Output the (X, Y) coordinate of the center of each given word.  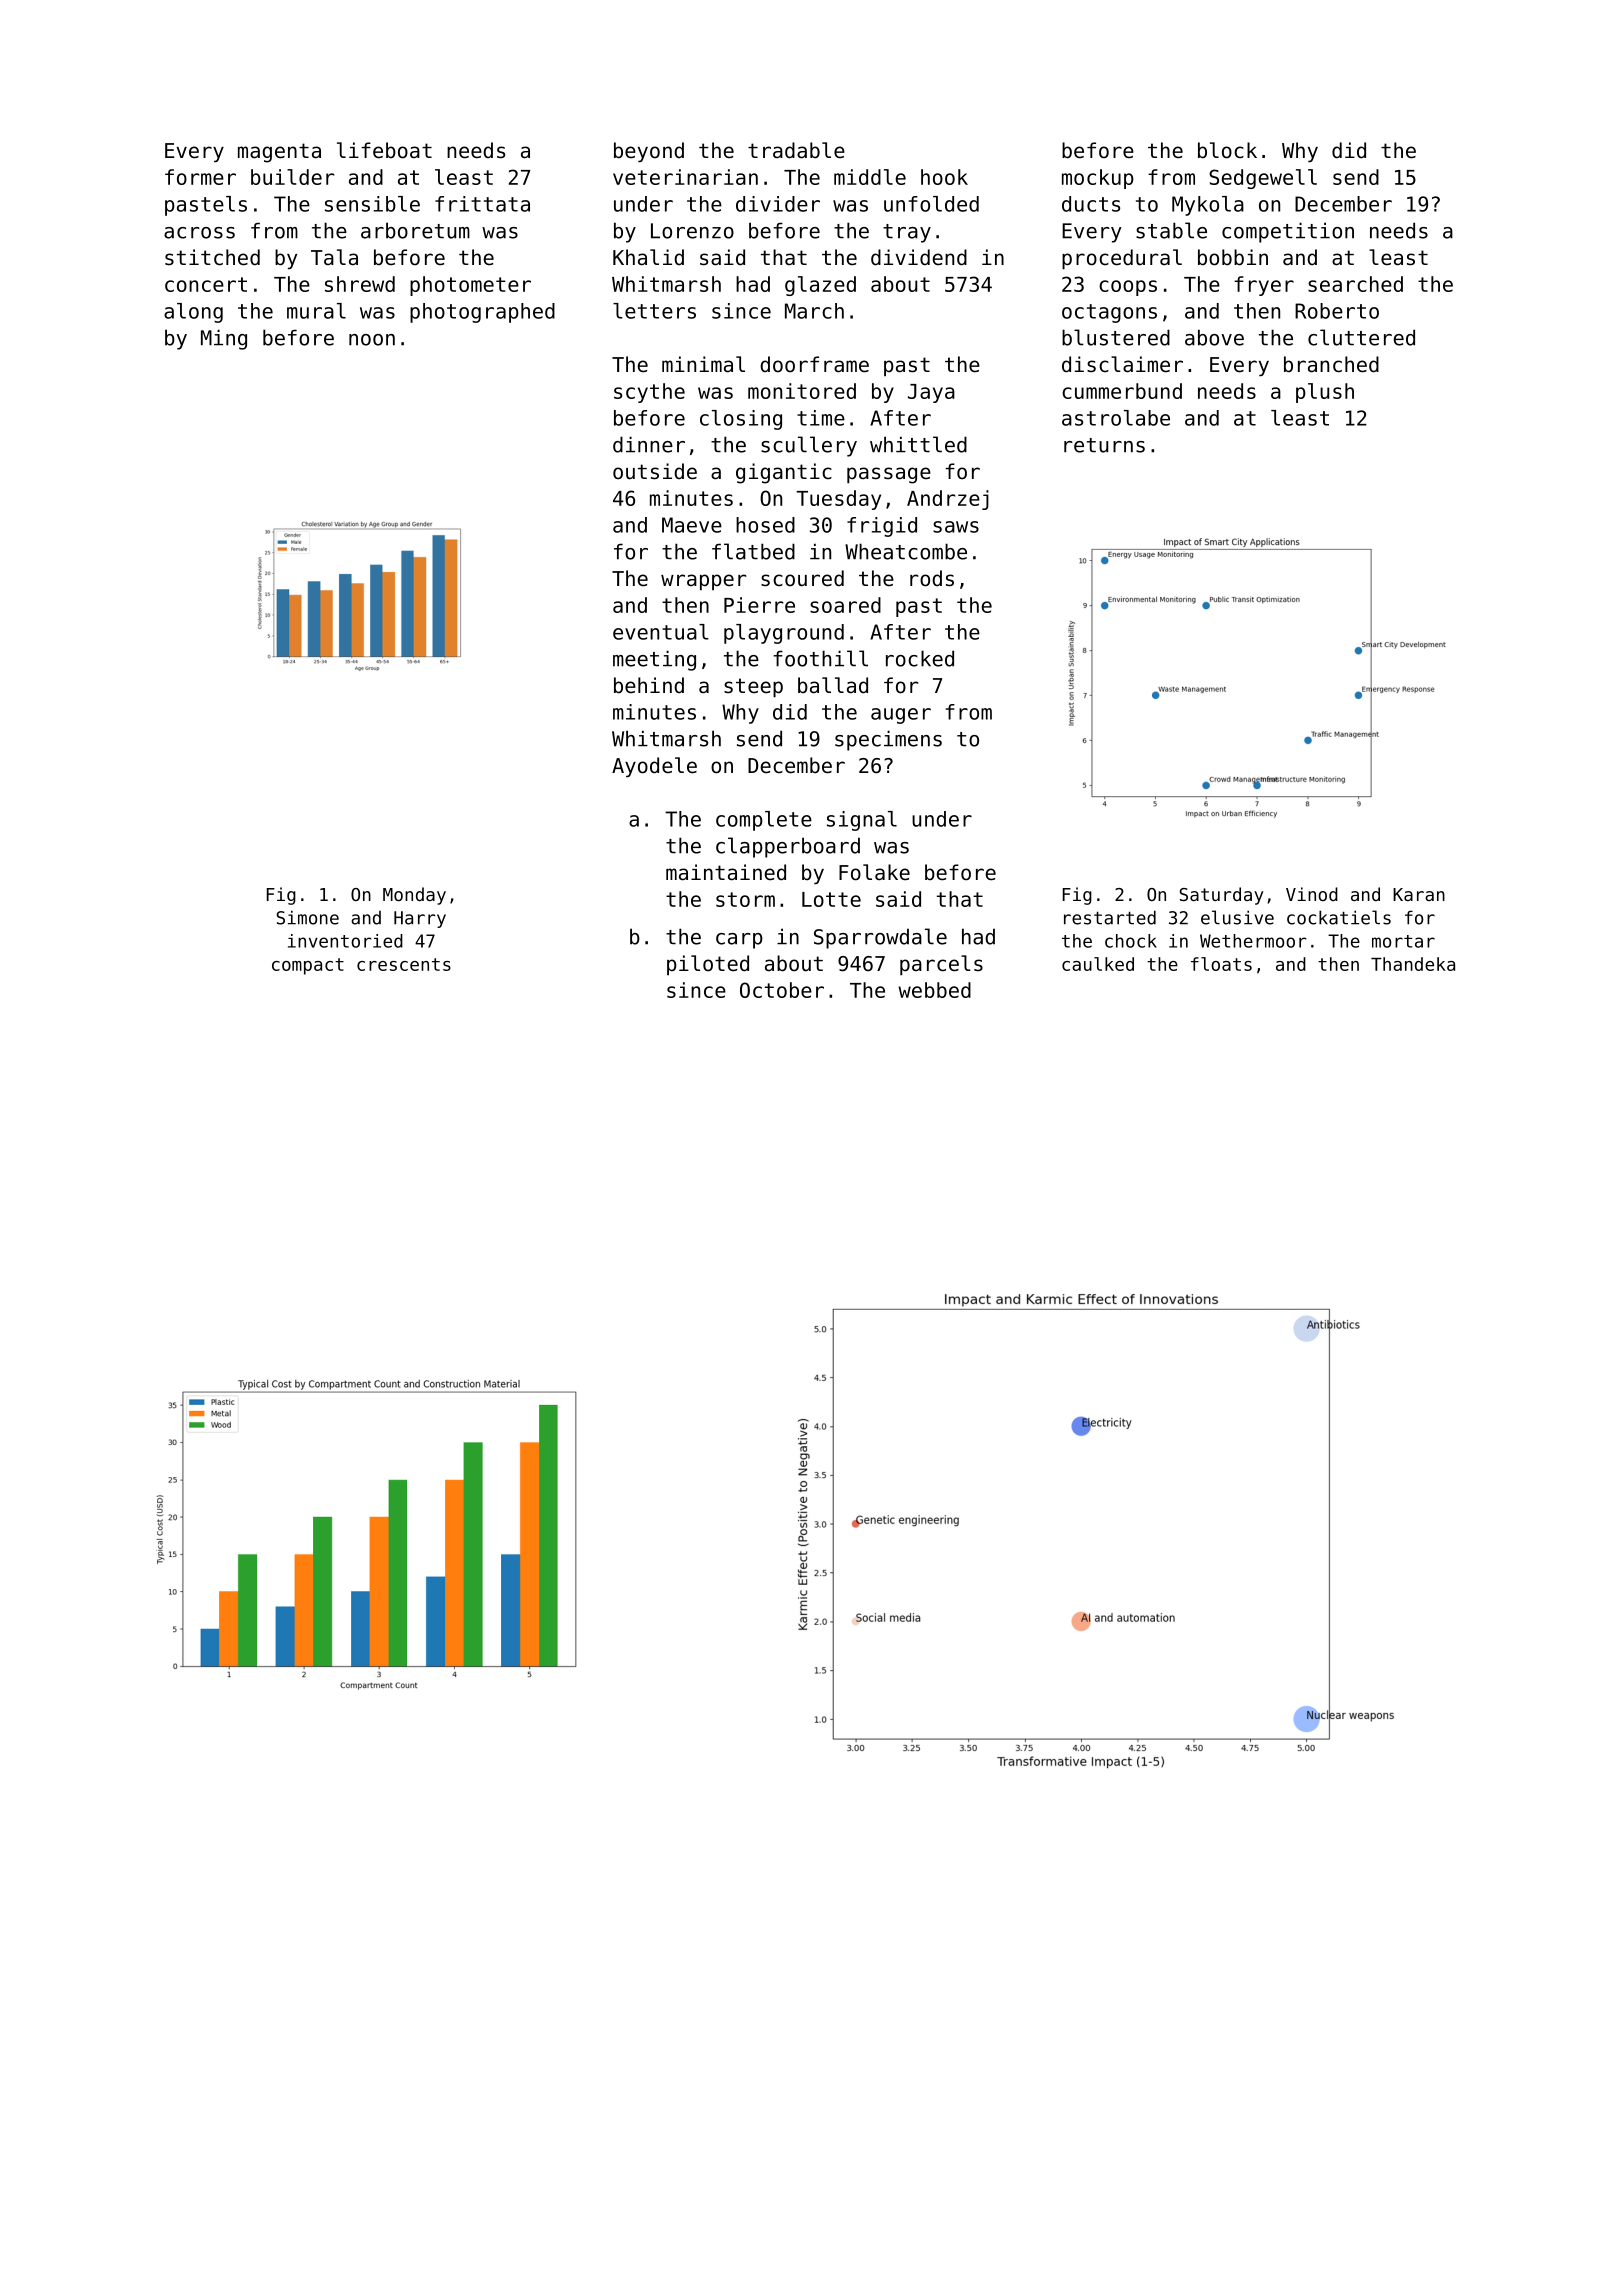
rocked (920, 658)
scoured (802, 578)
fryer (1264, 286)
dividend (919, 257)
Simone (307, 917)
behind (649, 685)
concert (206, 284)
